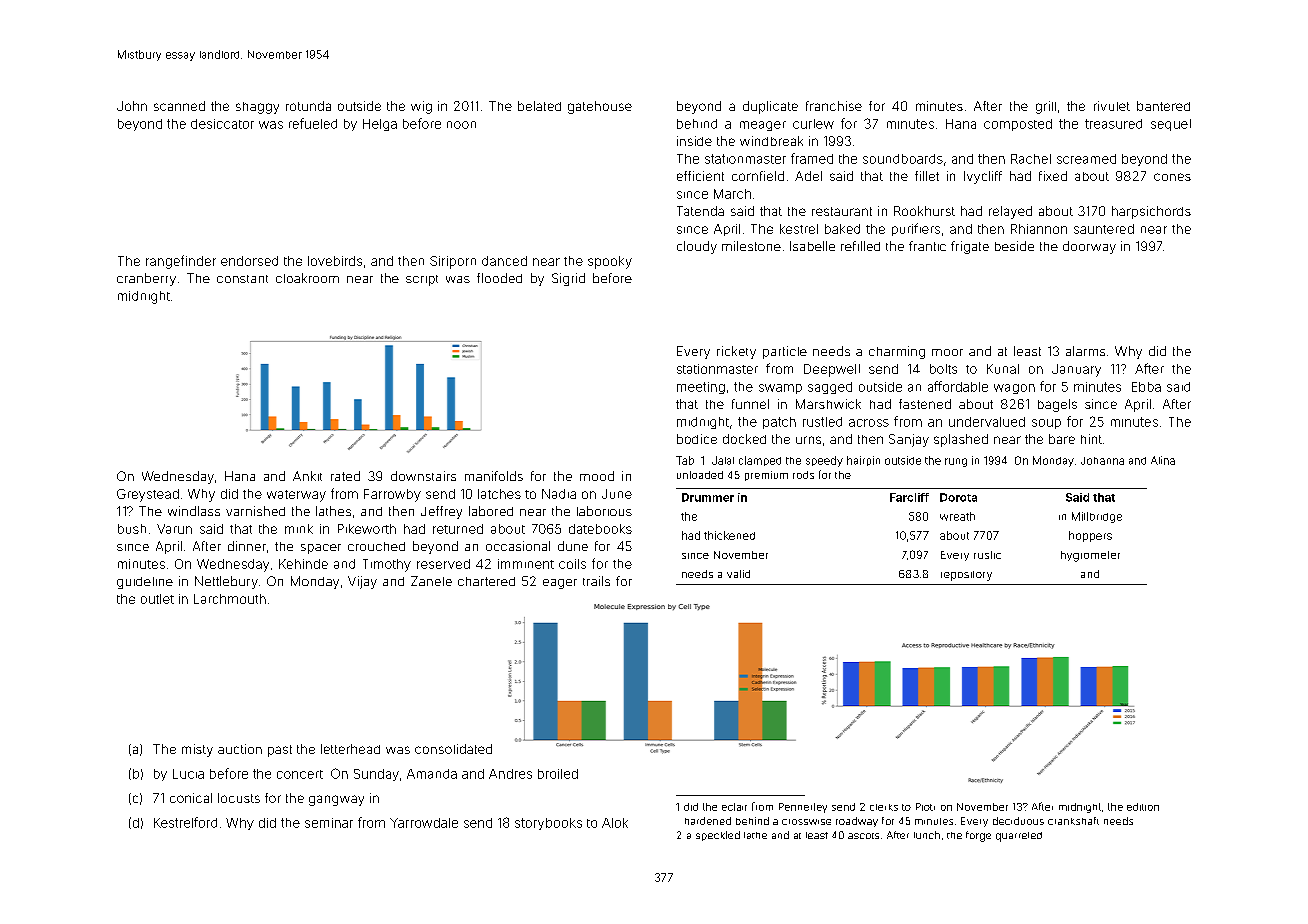 The width and height of the page is (1308, 924). What do you see at coordinates (132, 529) in the page?
I see `bush` at bounding box center [132, 529].
